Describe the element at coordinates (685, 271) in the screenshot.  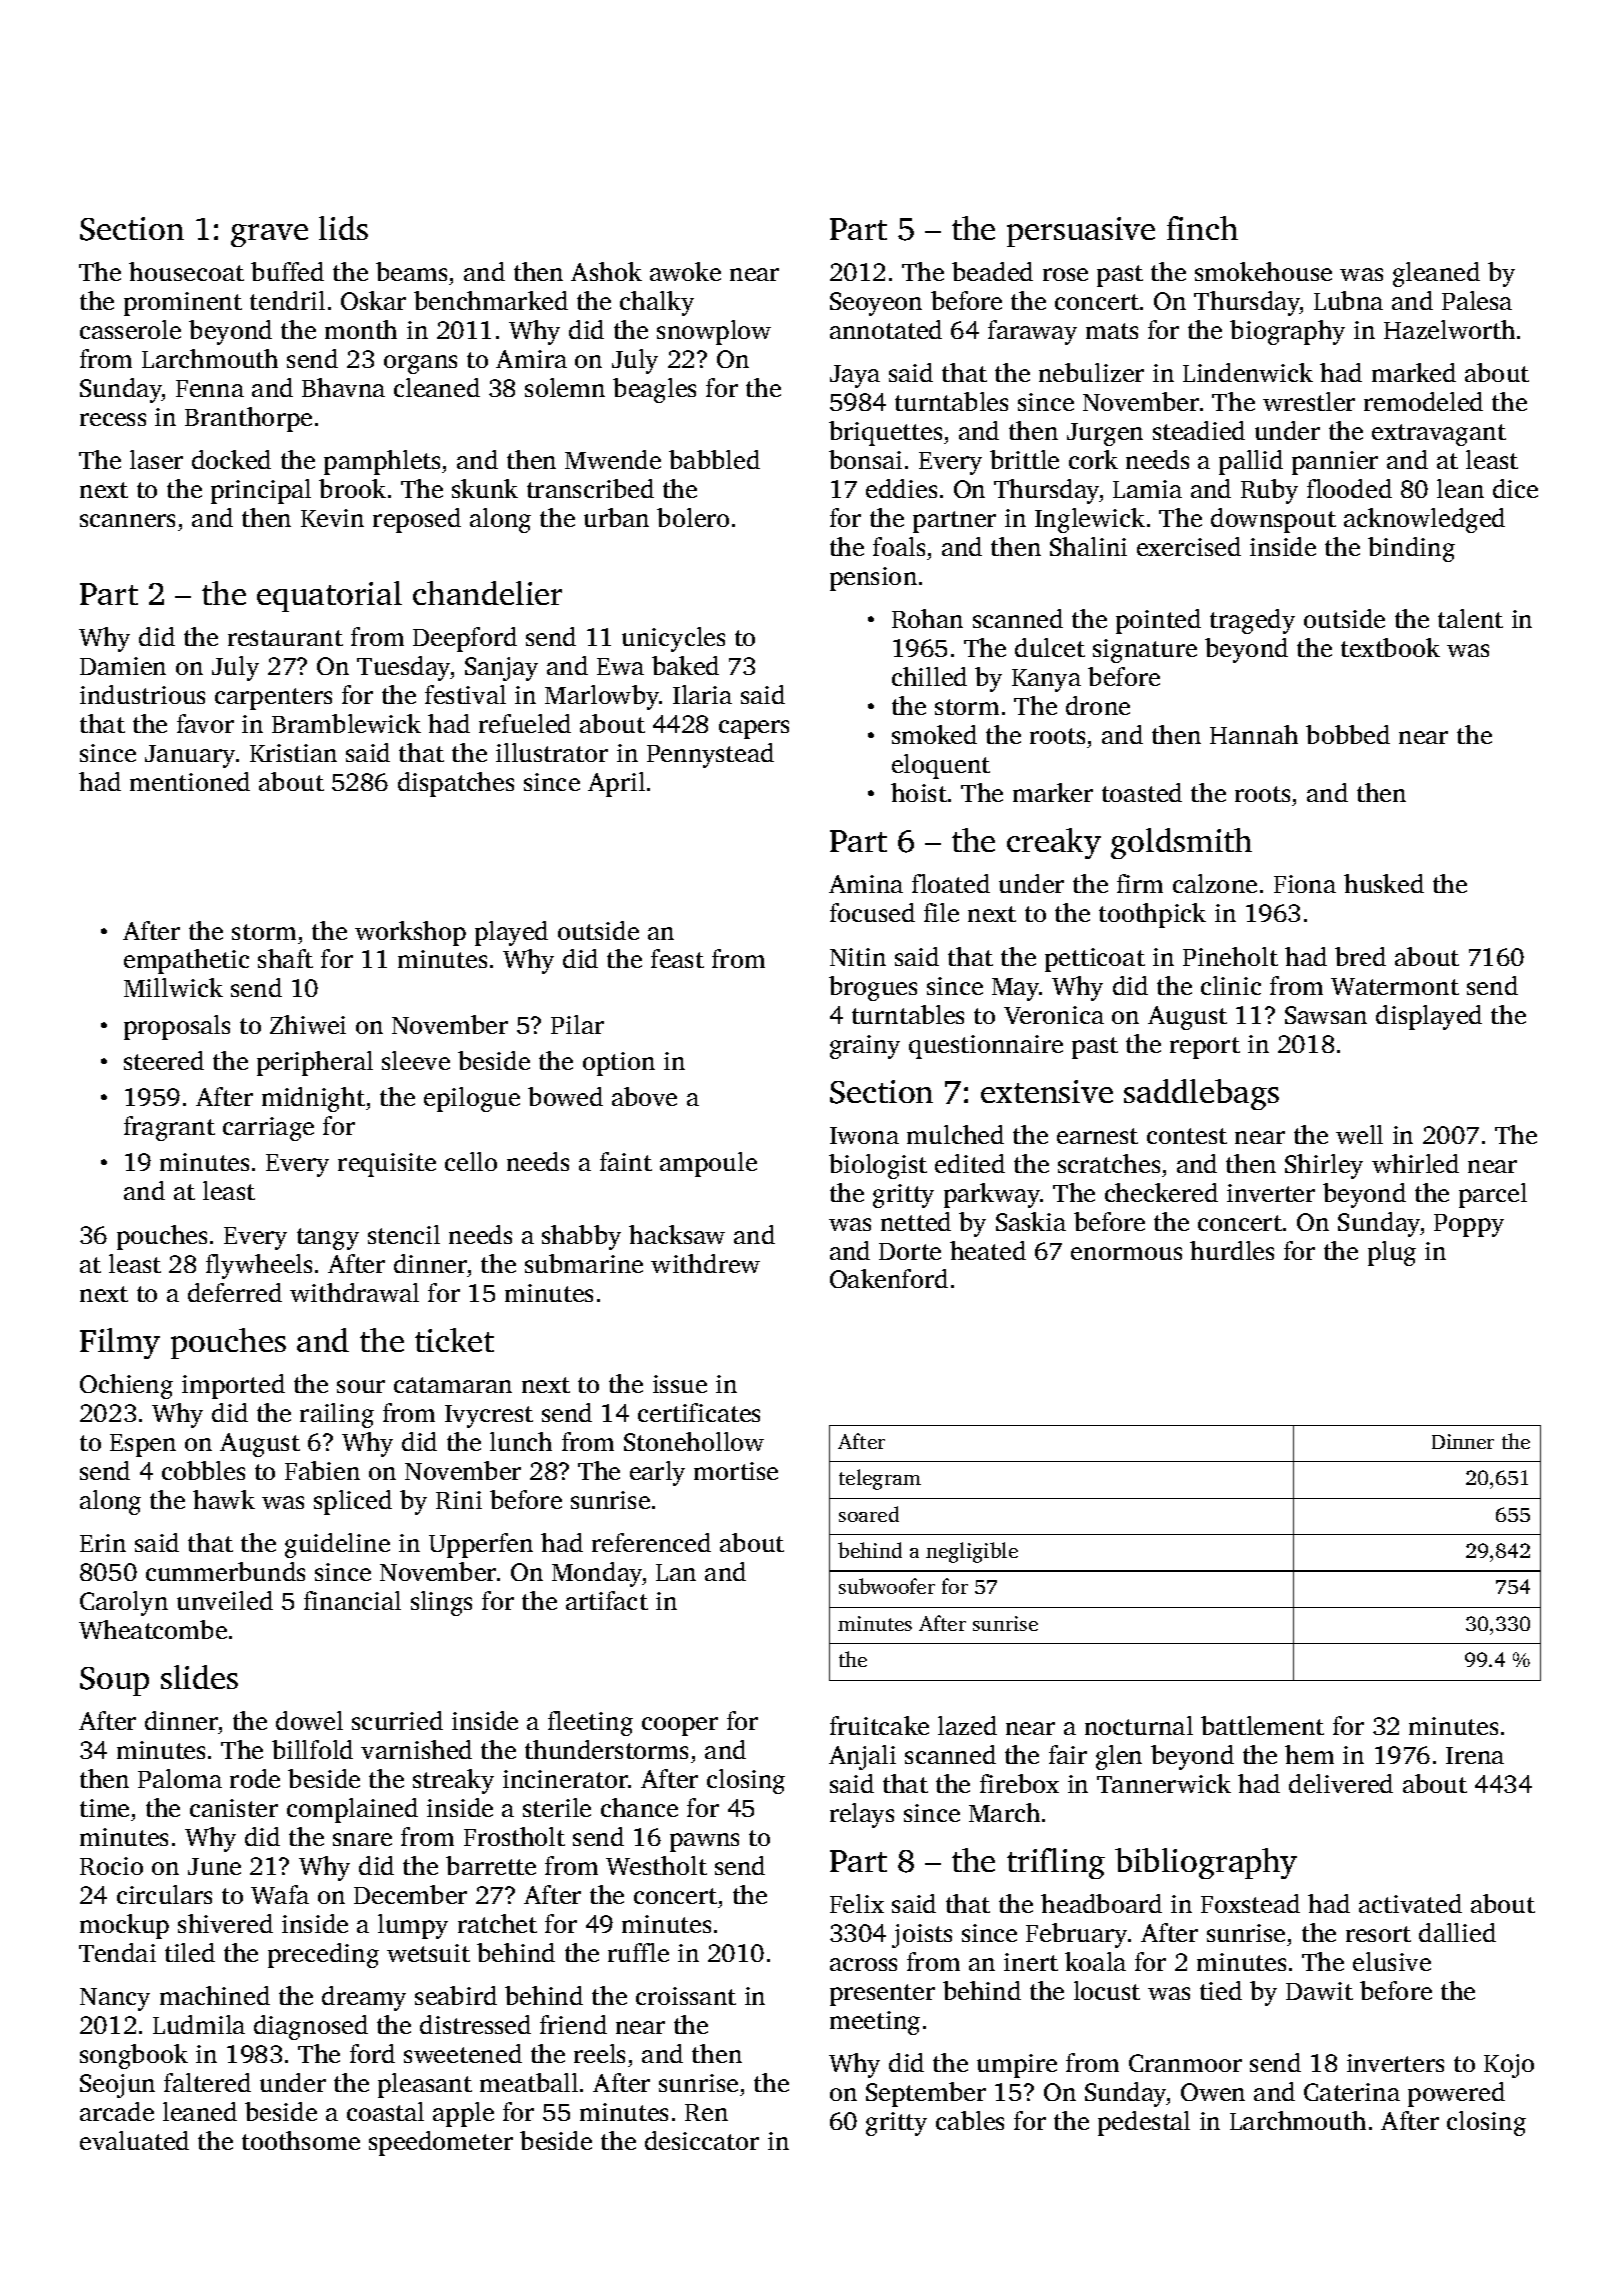
I see `awoke` at that location.
